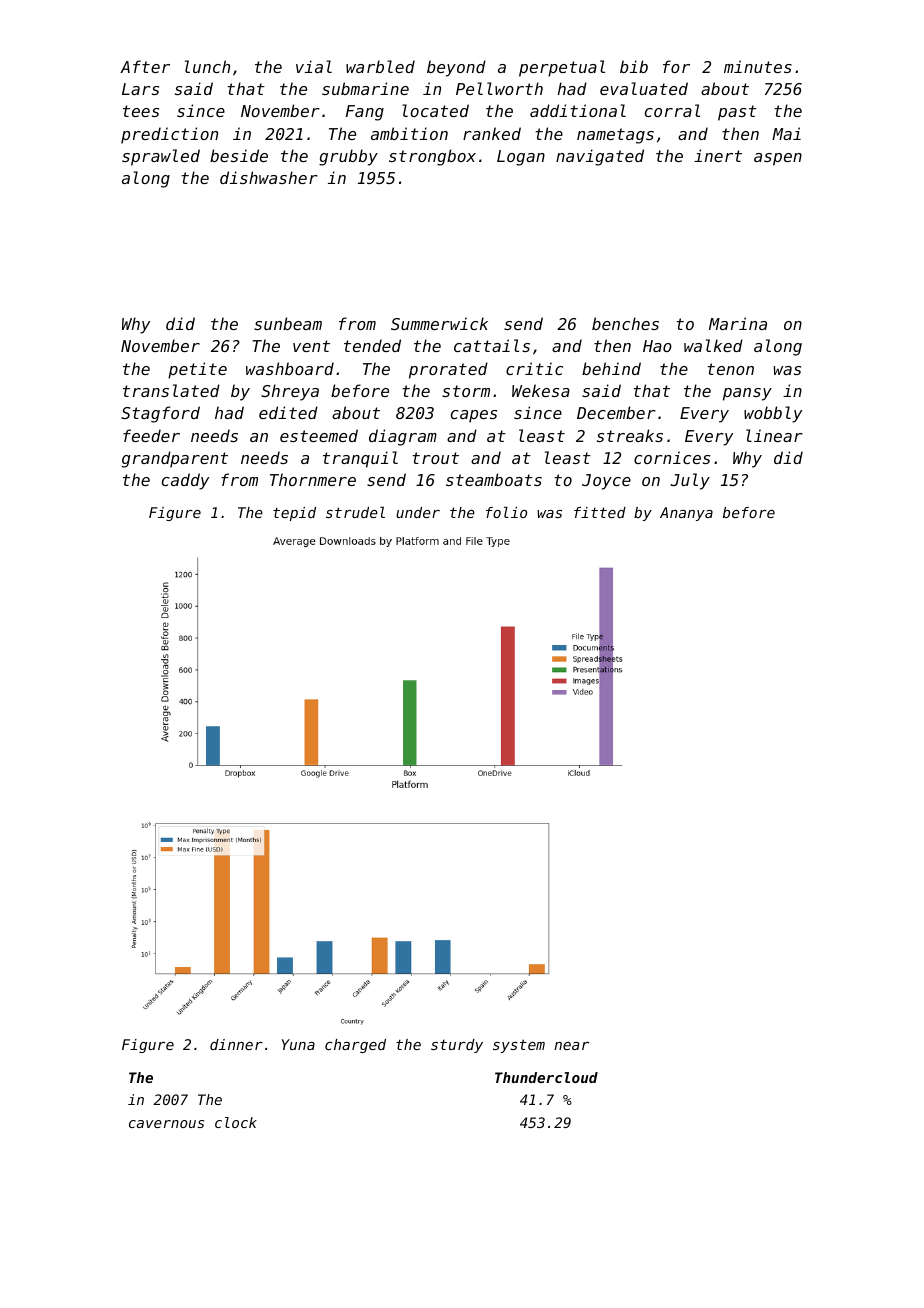  Describe the element at coordinates (600, 157) in the screenshot. I see `navigated` at that location.
